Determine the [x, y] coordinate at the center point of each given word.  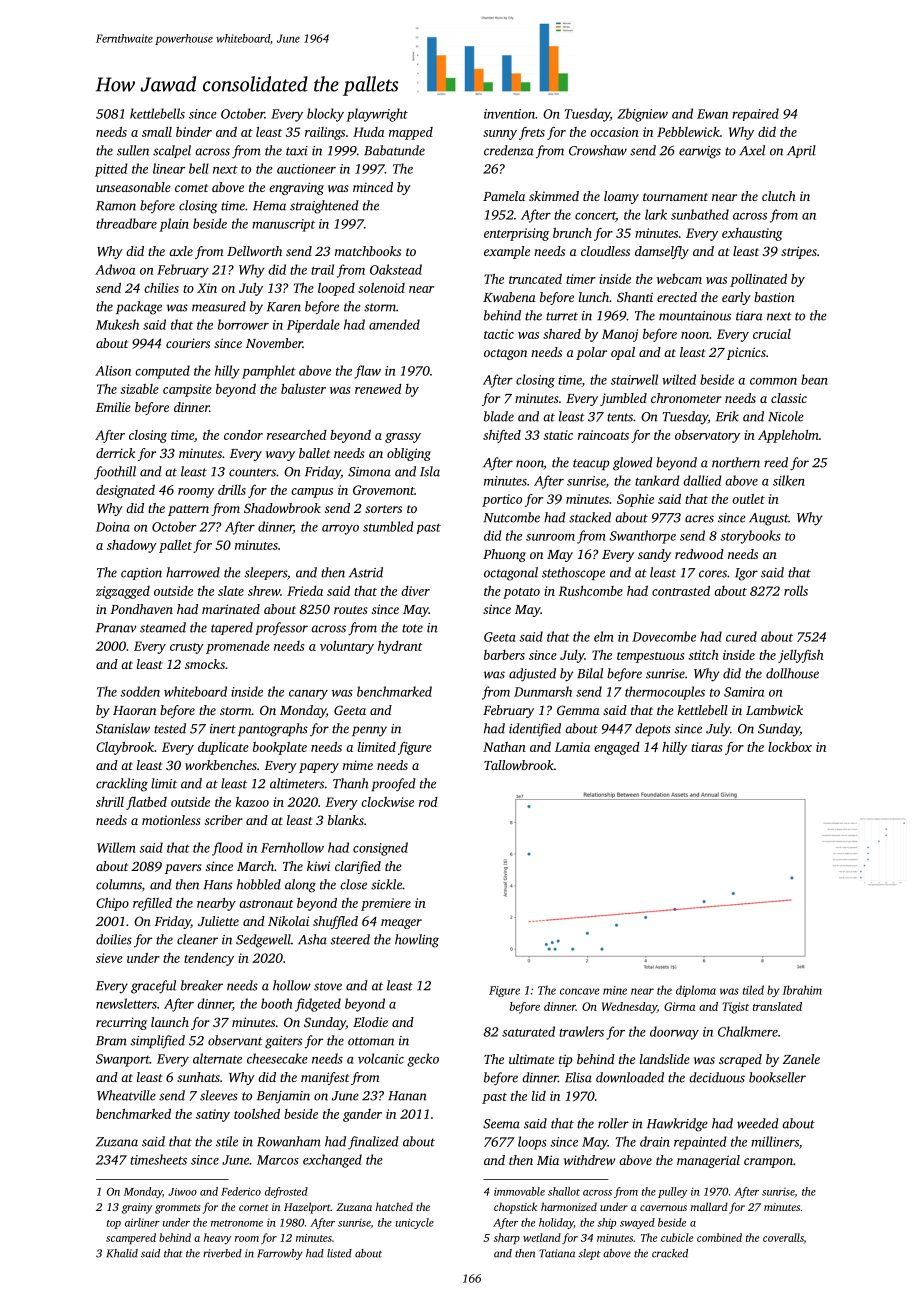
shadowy [132, 546]
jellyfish [801, 656]
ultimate [531, 1059]
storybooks [750, 537]
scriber [224, 820]
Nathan [504, 747]
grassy [403, 438]
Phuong [504, 555]
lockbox [790, 747]
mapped [411, 133]
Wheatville [126, 1095]
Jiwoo [182, 1192]
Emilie [113, 407]
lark [656, 214]
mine [615, 990]
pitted [111, 170]
